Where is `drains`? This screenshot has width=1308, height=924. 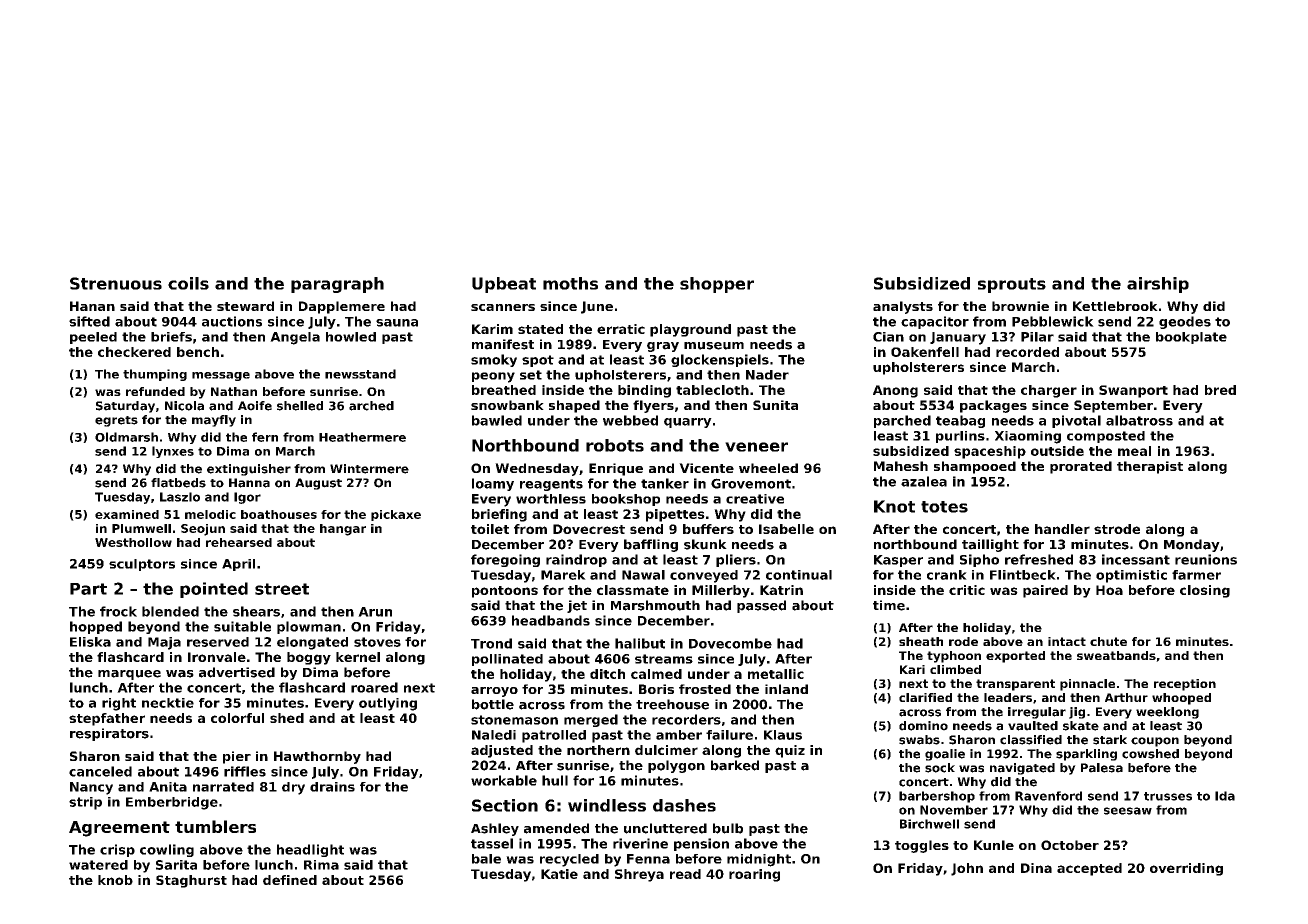
drains is located at coordinates (332, 787).
